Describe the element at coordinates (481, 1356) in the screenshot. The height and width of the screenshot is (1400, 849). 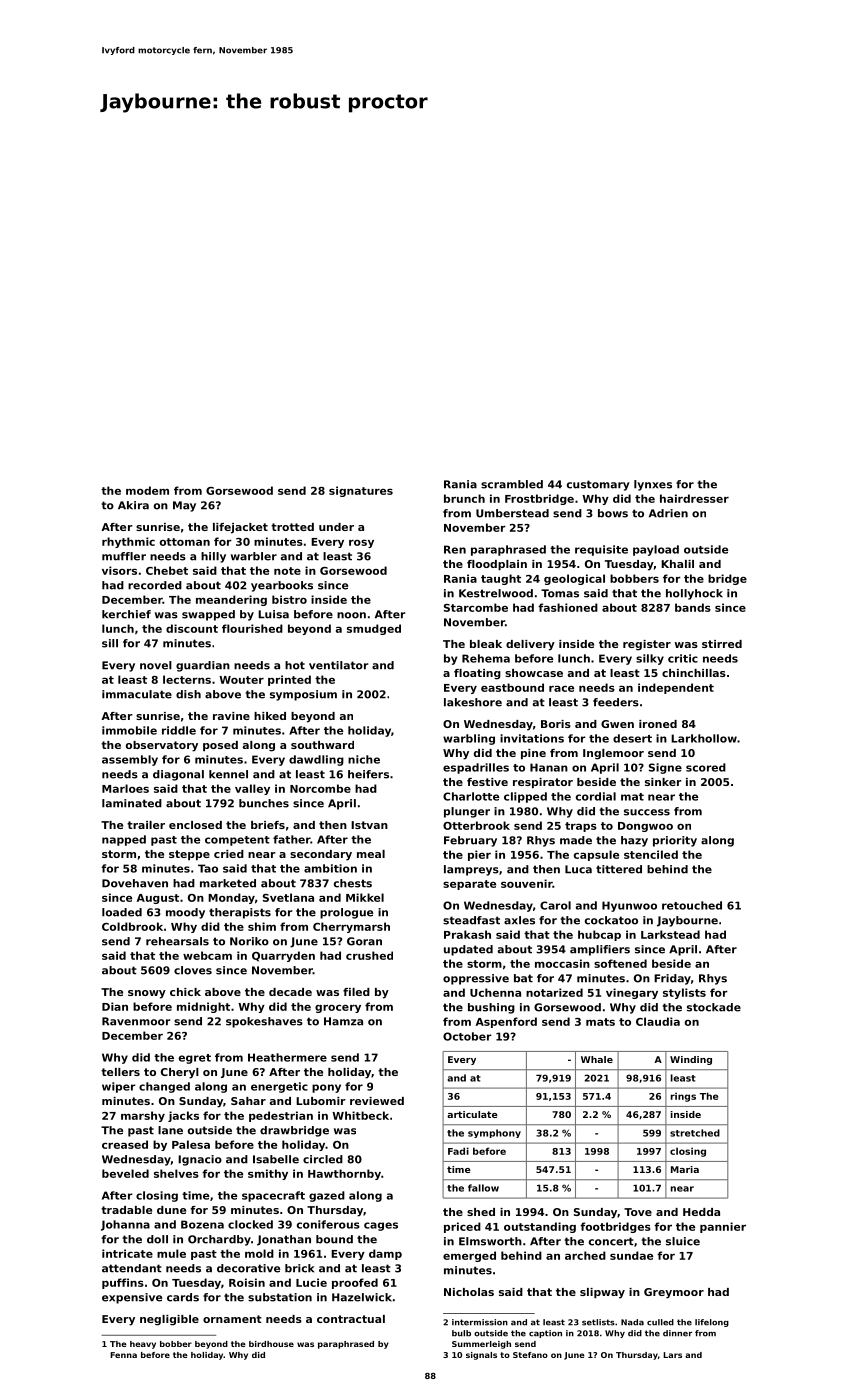
I see `signals` at that location.
